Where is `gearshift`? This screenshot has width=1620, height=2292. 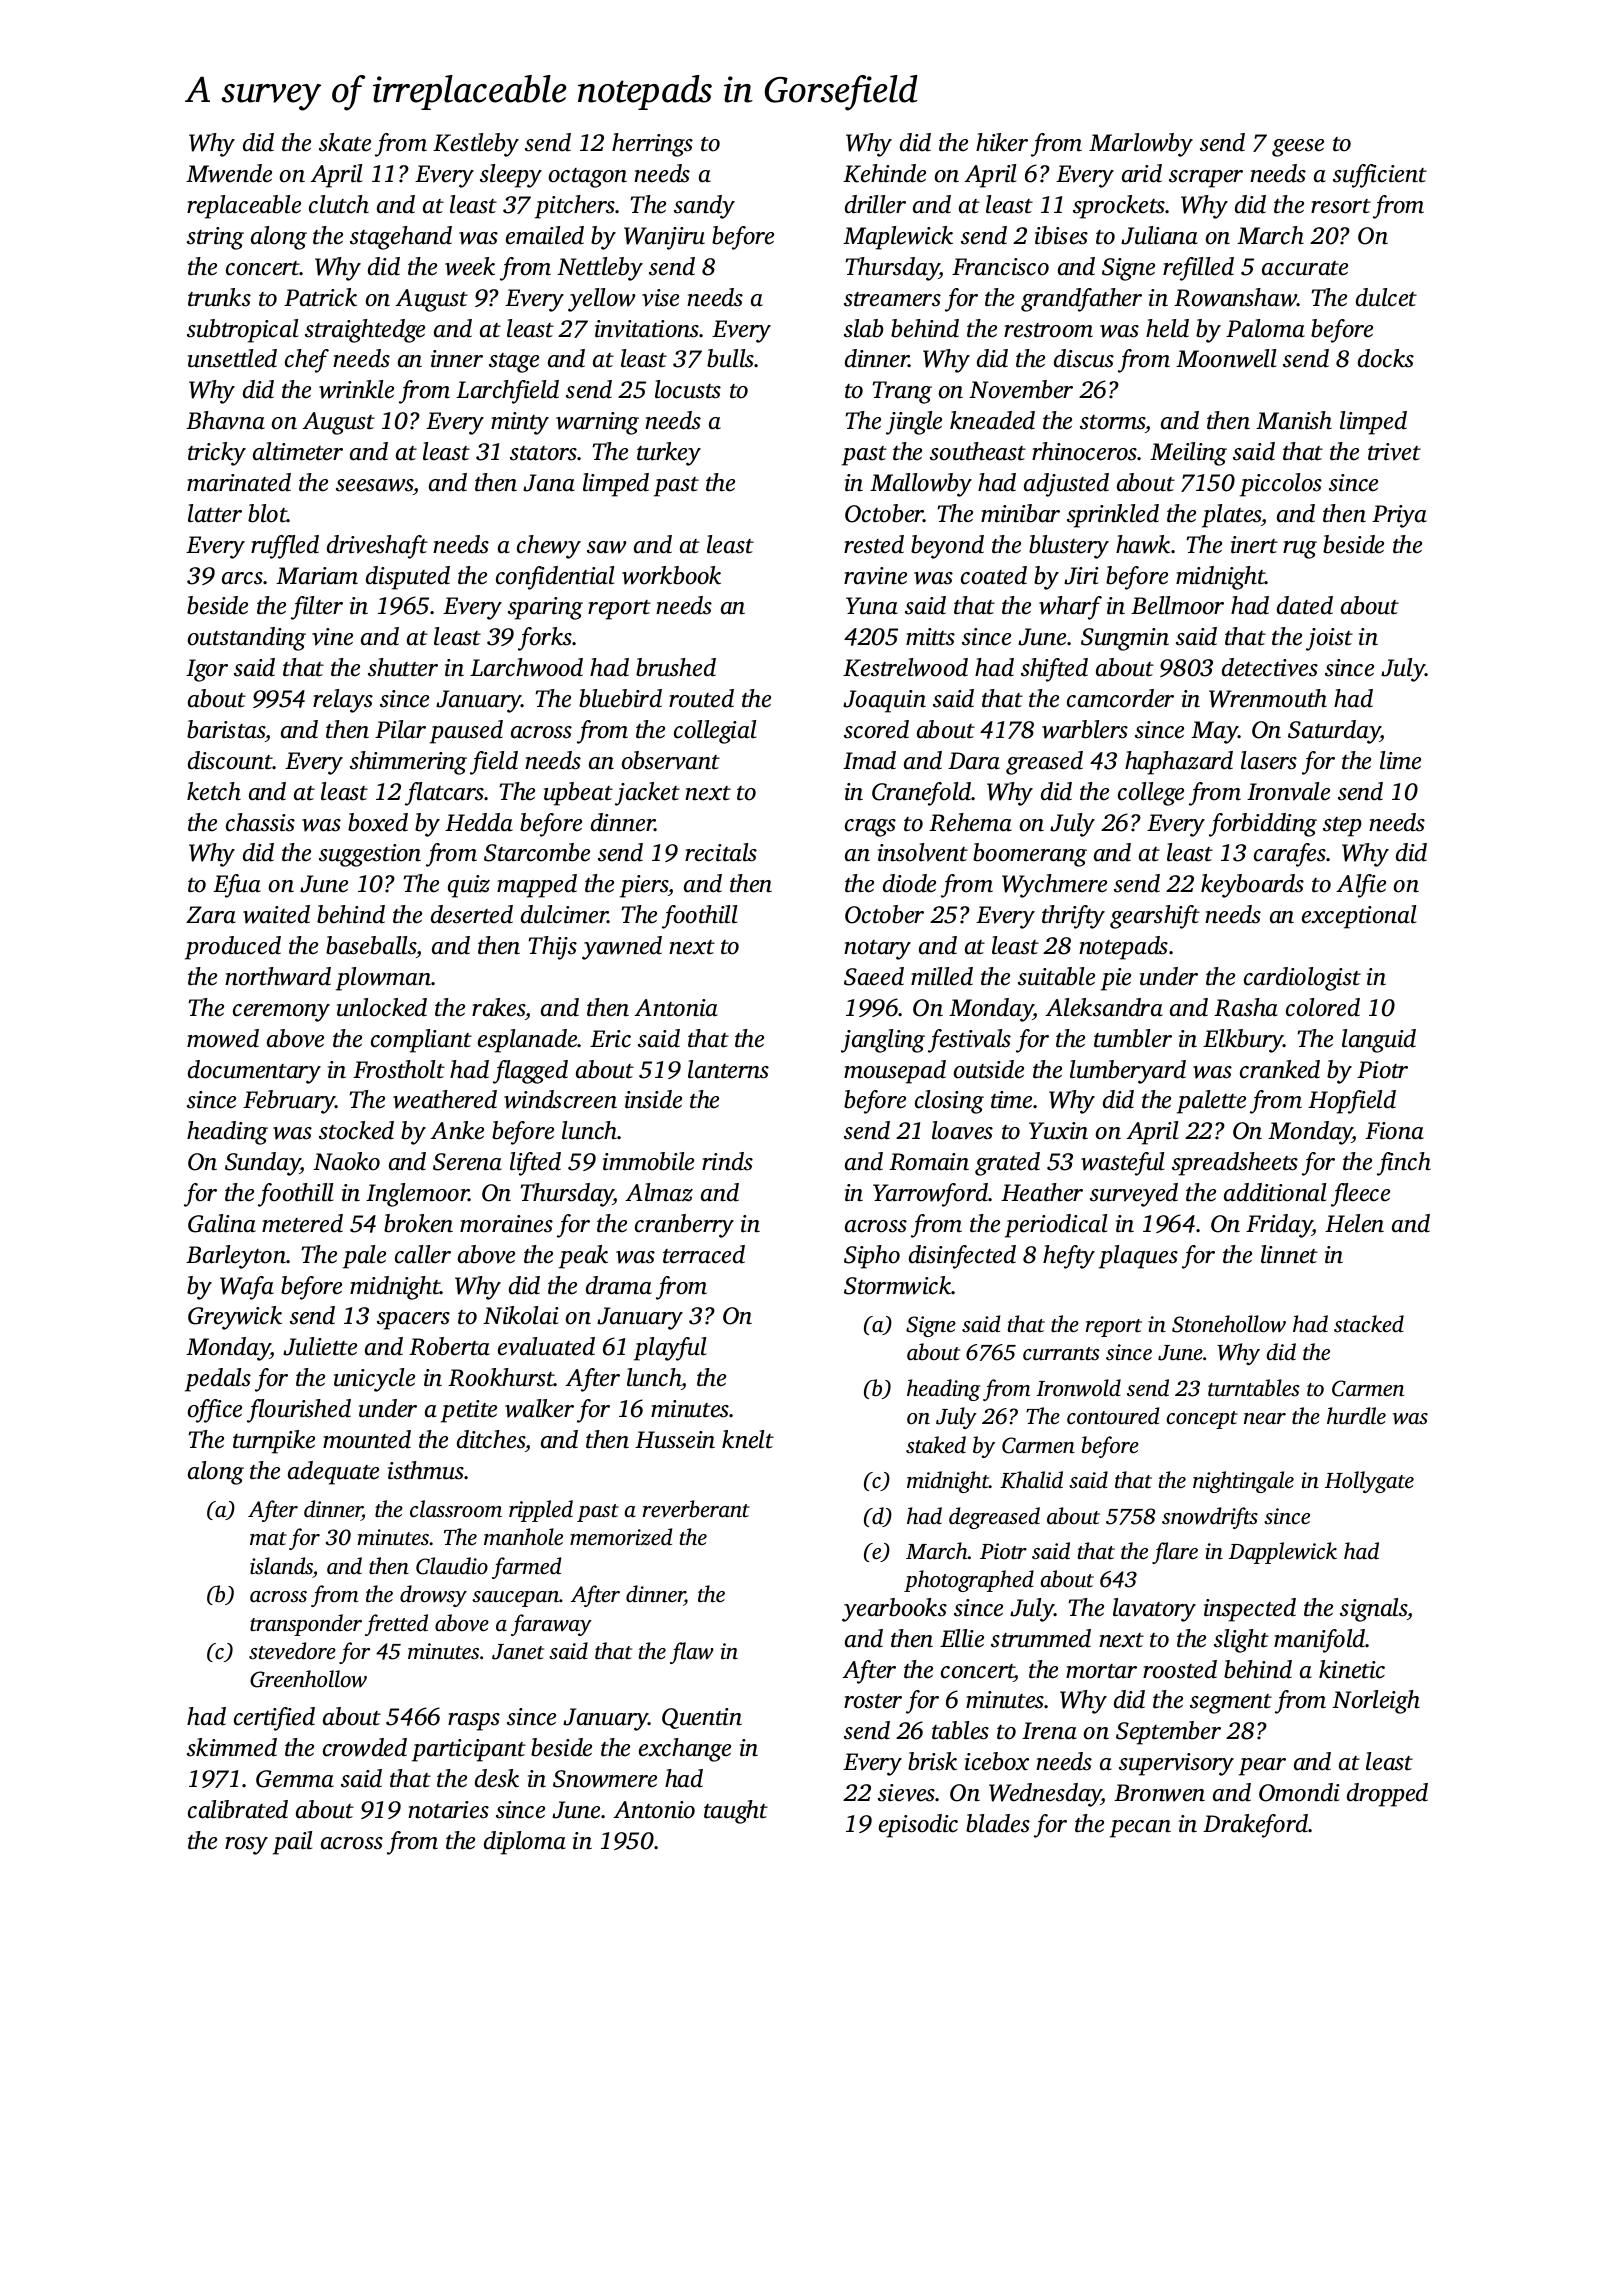 gearshift is located at coordinates (1155, 917).
